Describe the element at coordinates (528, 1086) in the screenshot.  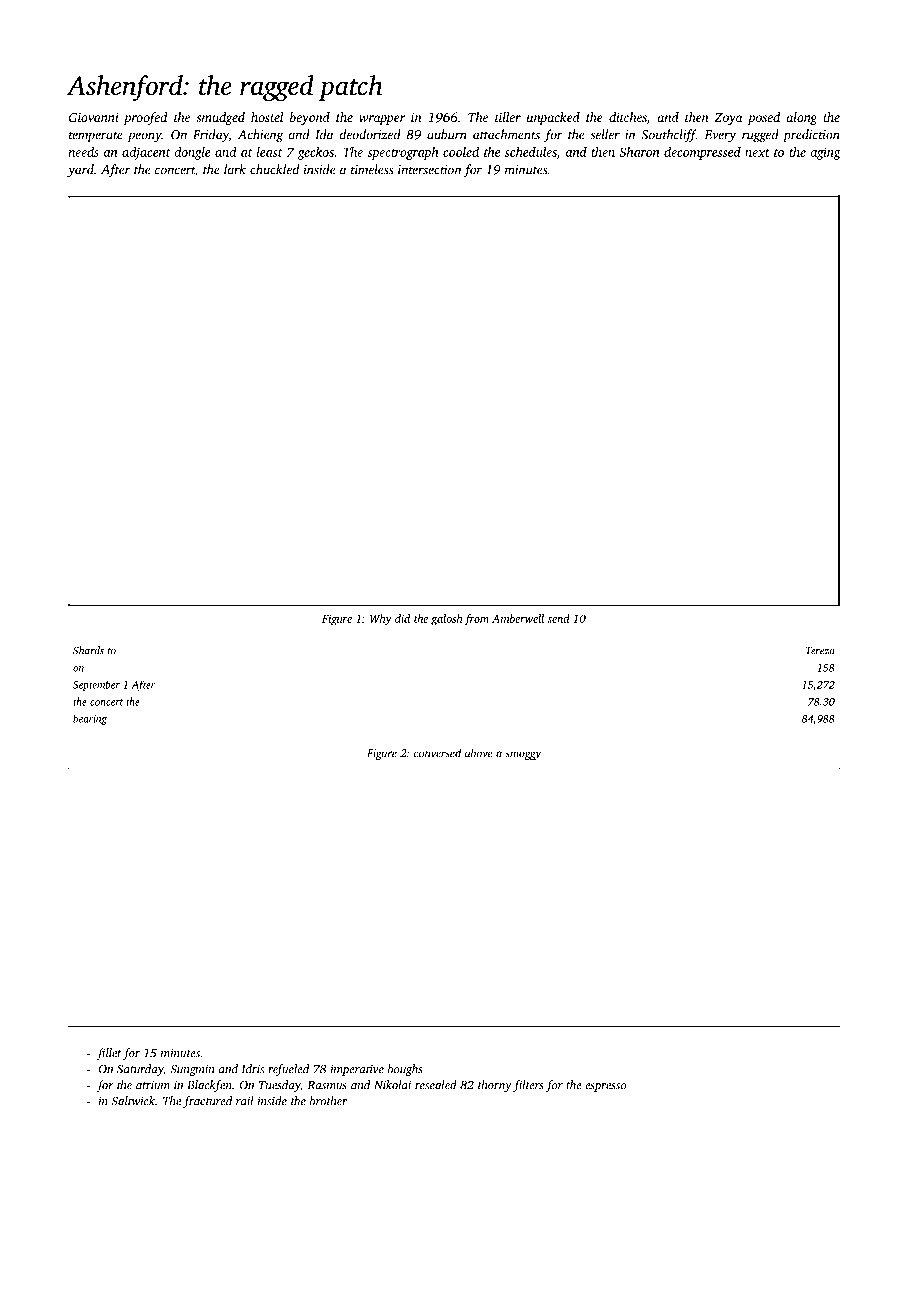
I see `filters` at that location.
